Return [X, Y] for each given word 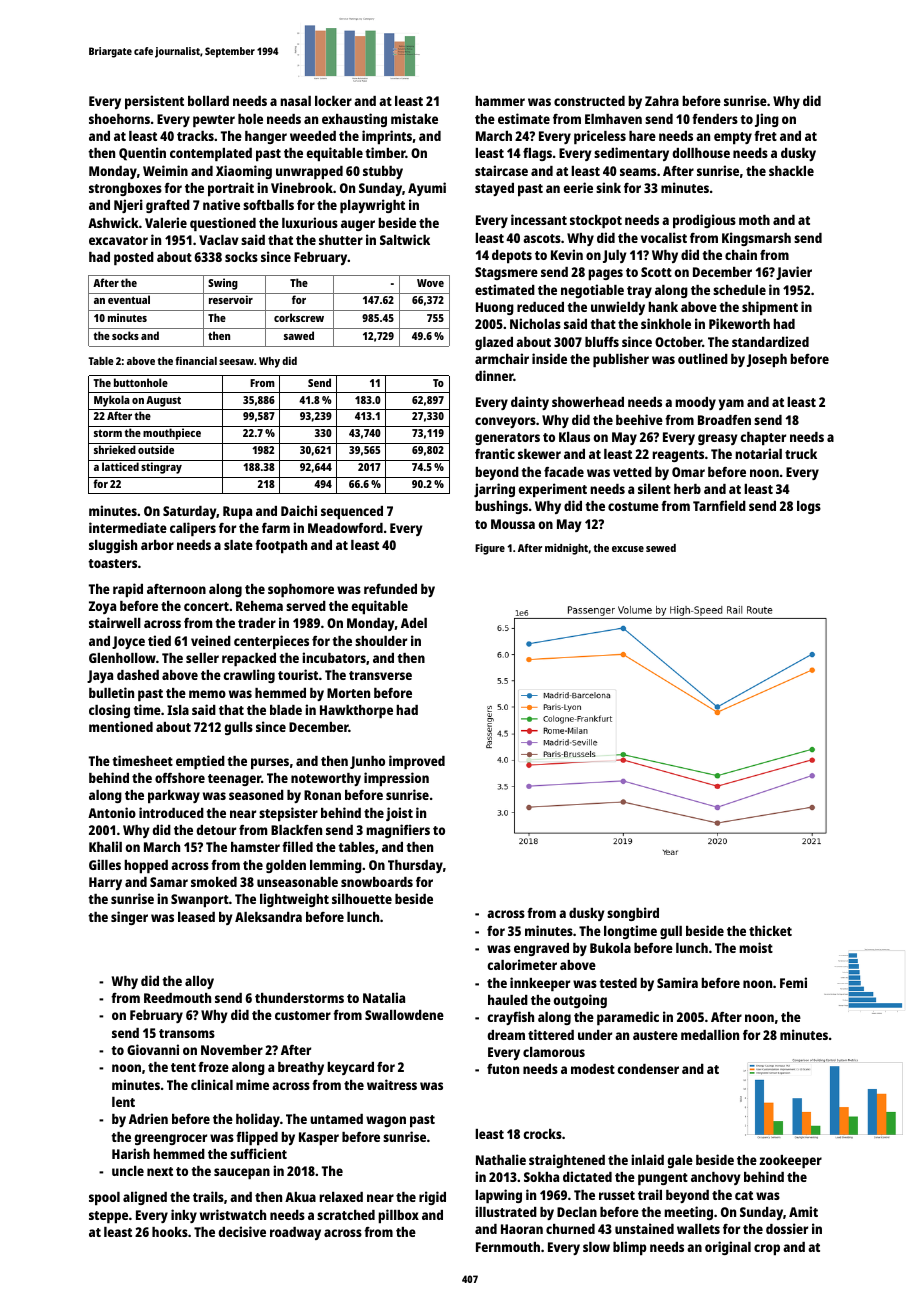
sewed [661, 548]
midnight [566, 549]
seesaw [236, 362]
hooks [170, 1232]
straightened [567, 1161]
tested [618, 983]
